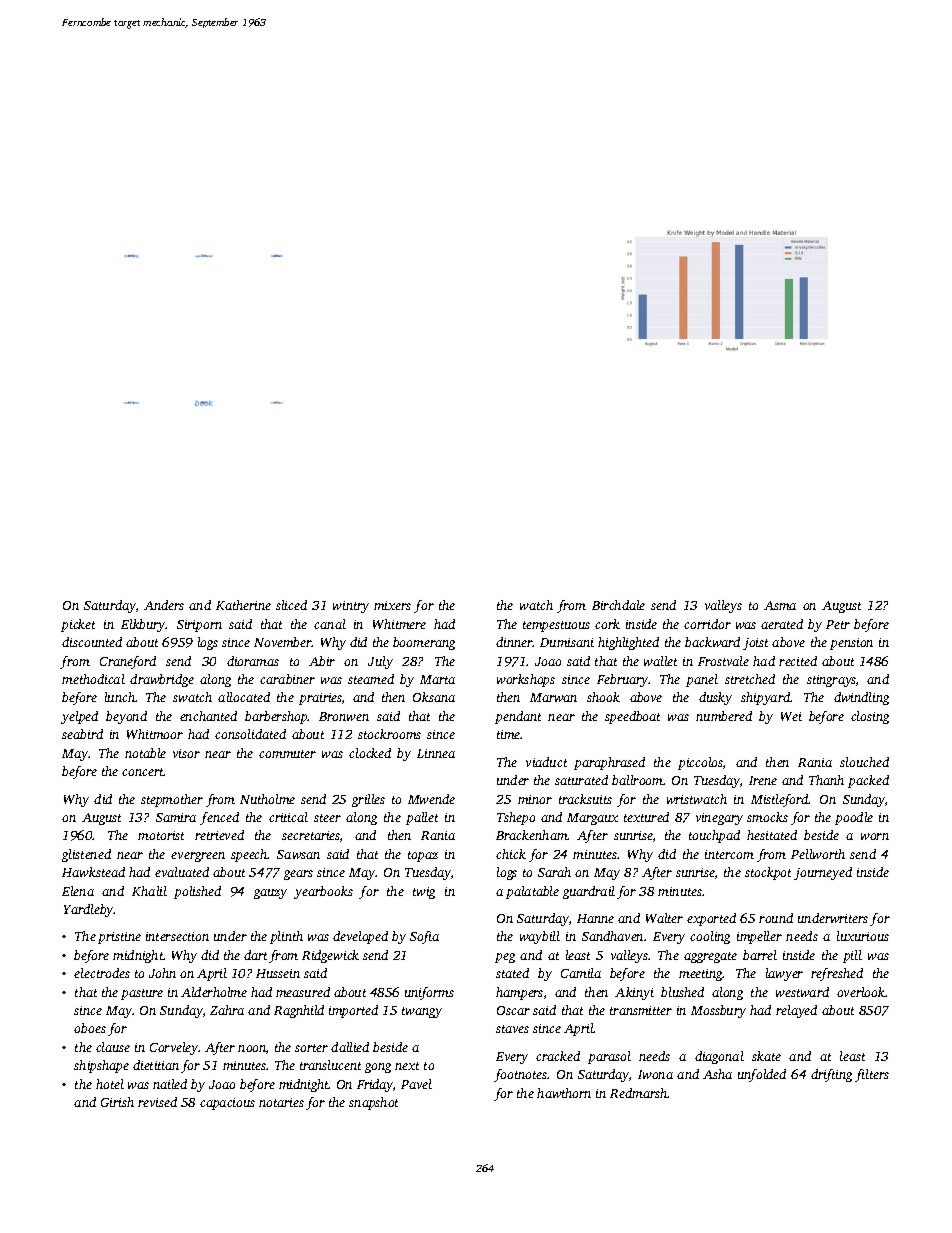  What do you see at coordinates (780, 605) in the document?
I see `Asma` at bounding box center [780, 605].
